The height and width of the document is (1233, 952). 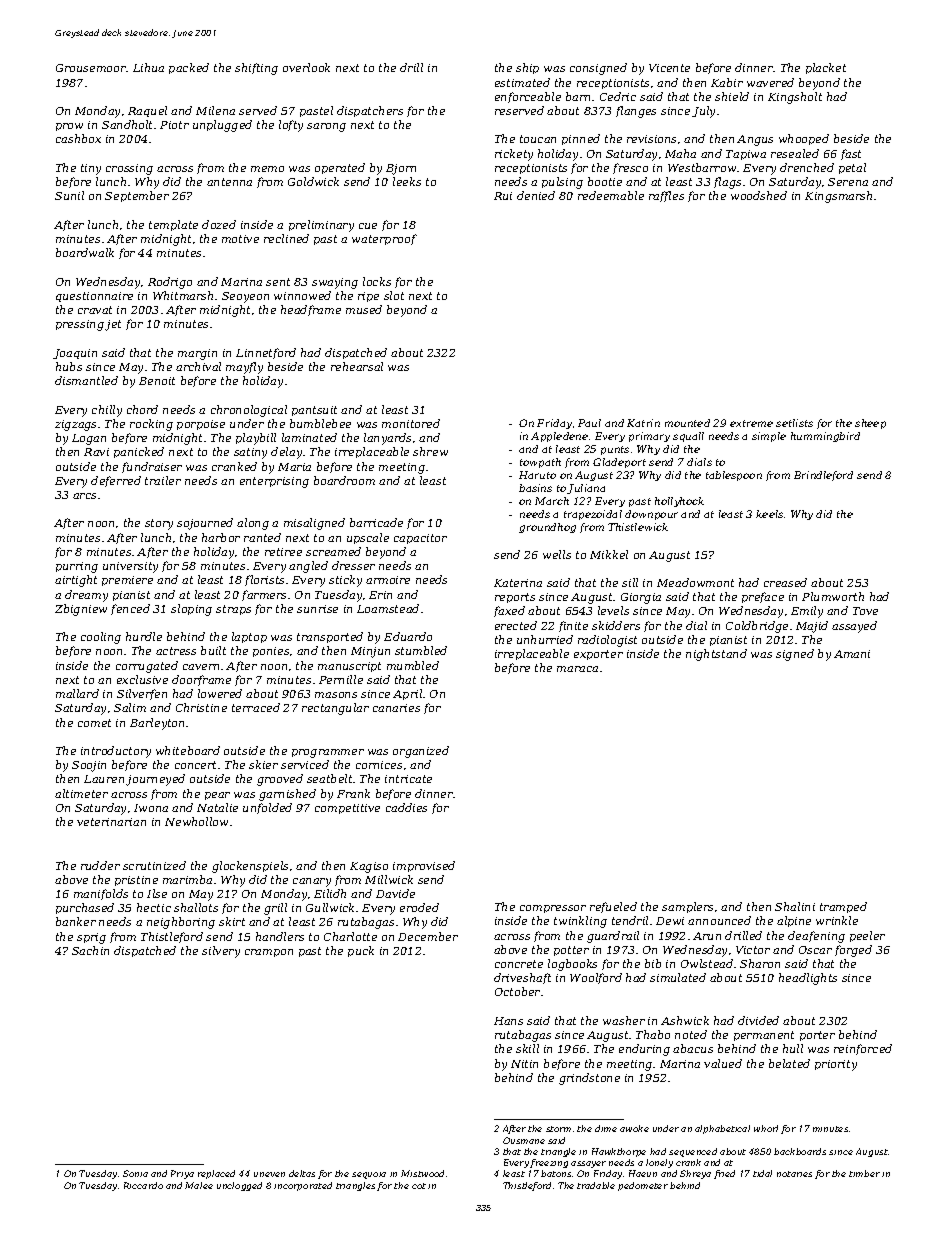 I want to click on December, so click(x=428, y=936).
